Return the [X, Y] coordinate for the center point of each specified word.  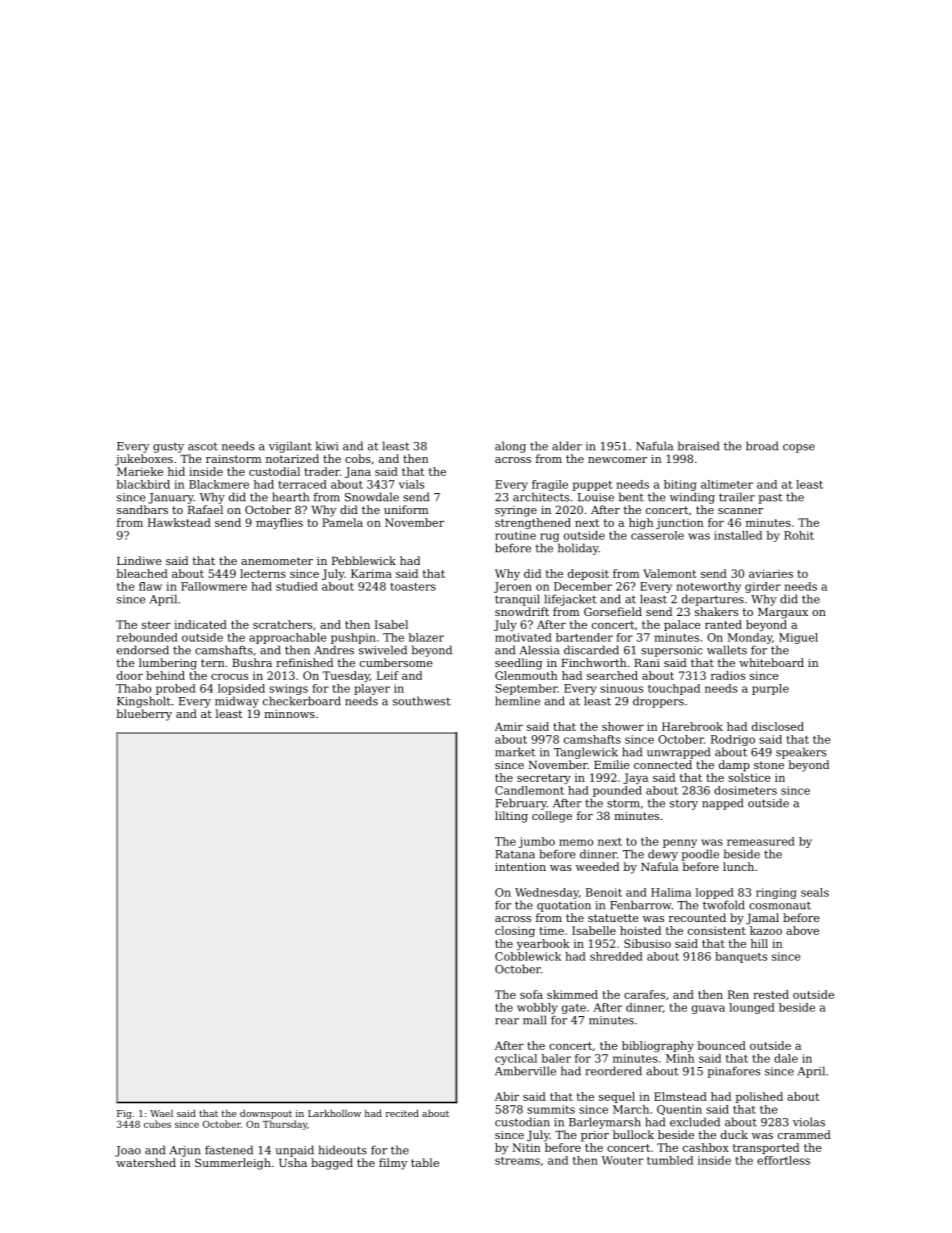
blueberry [144, 715]
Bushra [252, 662]
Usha [293, 1162]
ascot [203, 447]
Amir [509, 726]
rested [771, 994]
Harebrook [692, 726]
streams [517, 1161]
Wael [161, 1113]
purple [770, 689]
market [515, 752]
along [510, 447]
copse [799, 448]
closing [515, 931]
